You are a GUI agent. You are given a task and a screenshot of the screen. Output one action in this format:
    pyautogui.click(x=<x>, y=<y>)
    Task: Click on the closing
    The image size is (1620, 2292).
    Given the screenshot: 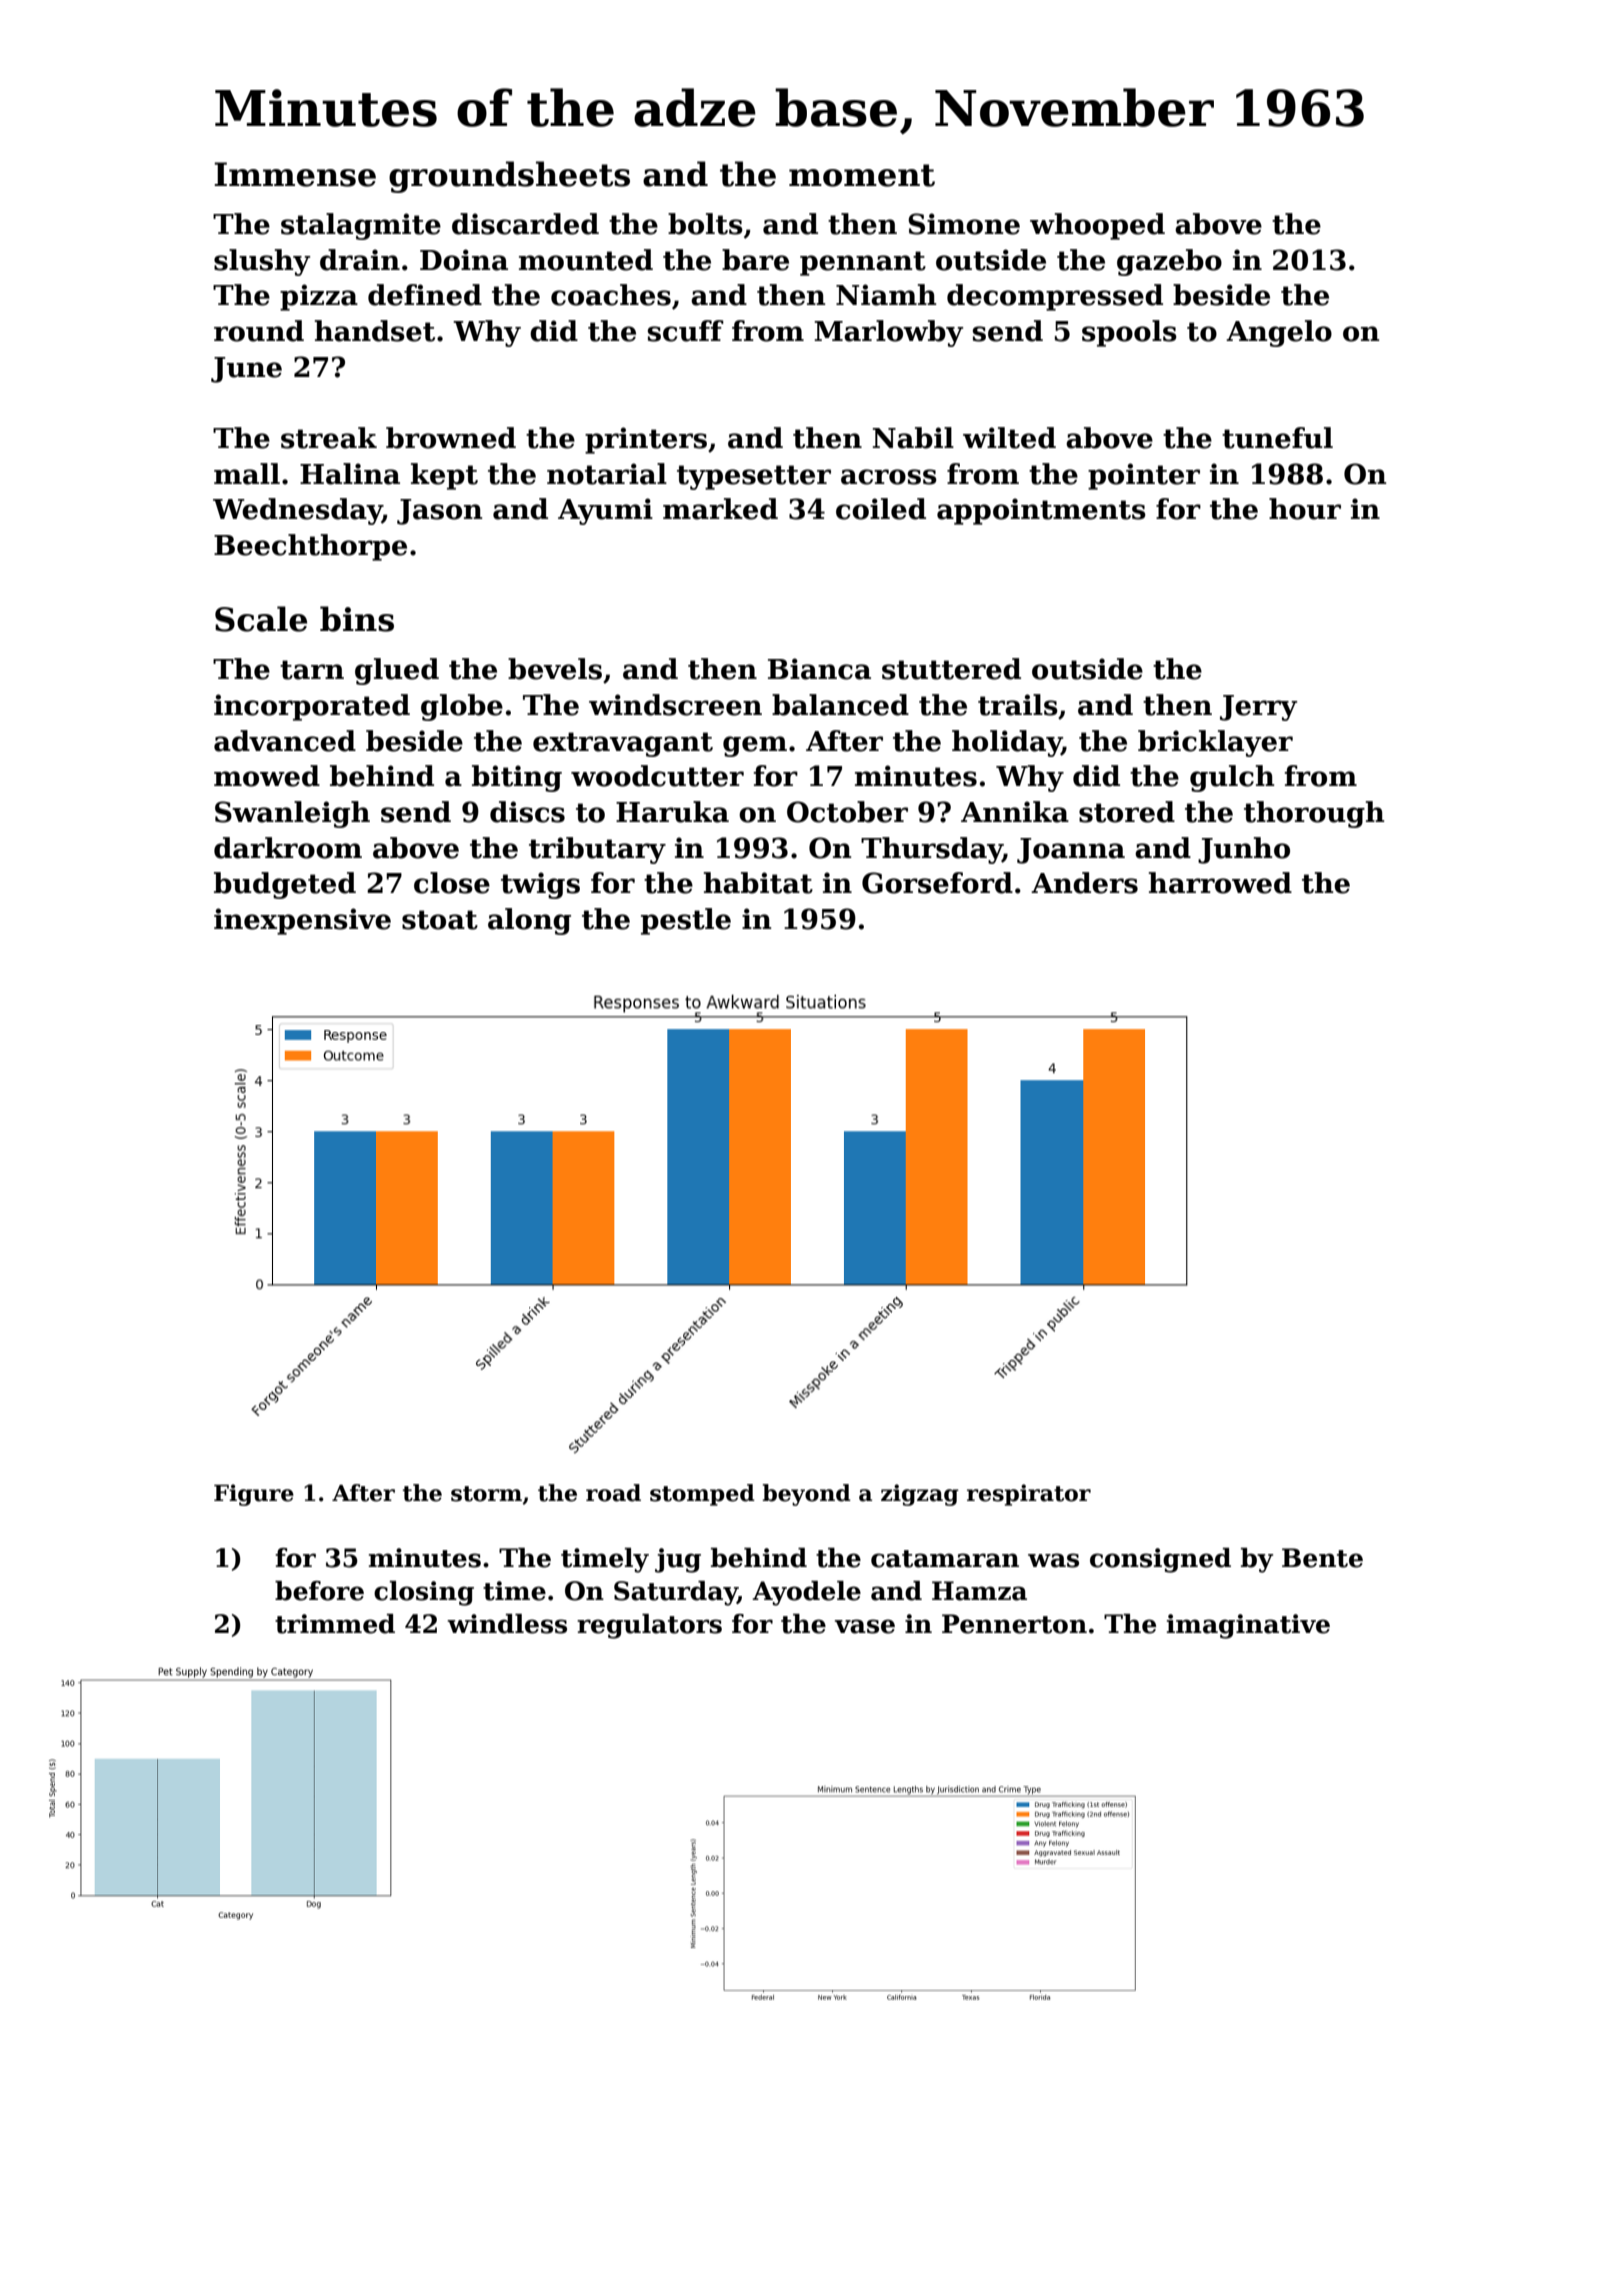 What is the action you would take?
    pyautogui.click(x=424, y=1593)
